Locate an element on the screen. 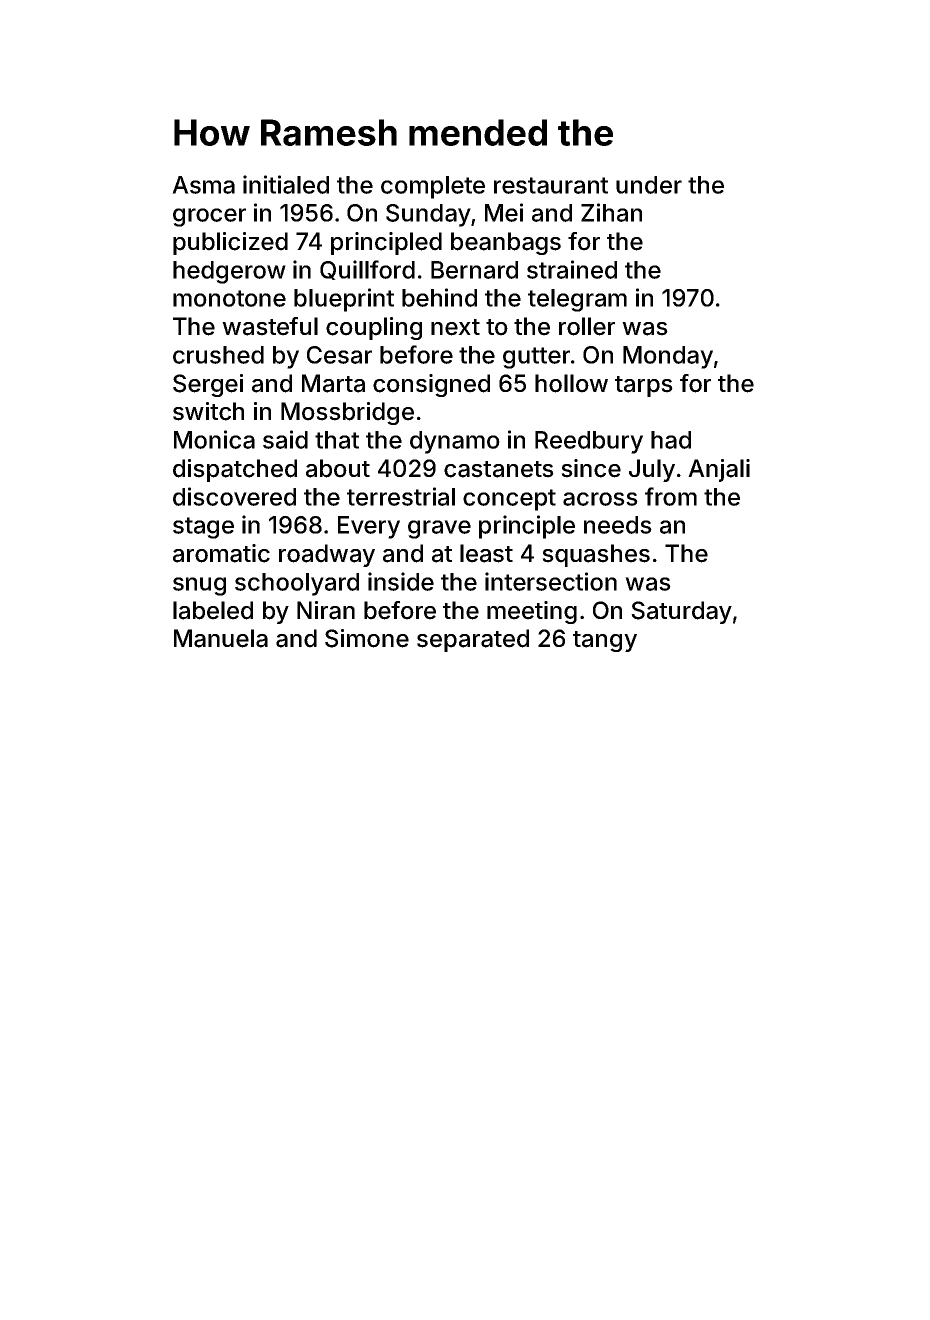  roller is located at coordinates (587, 326).
